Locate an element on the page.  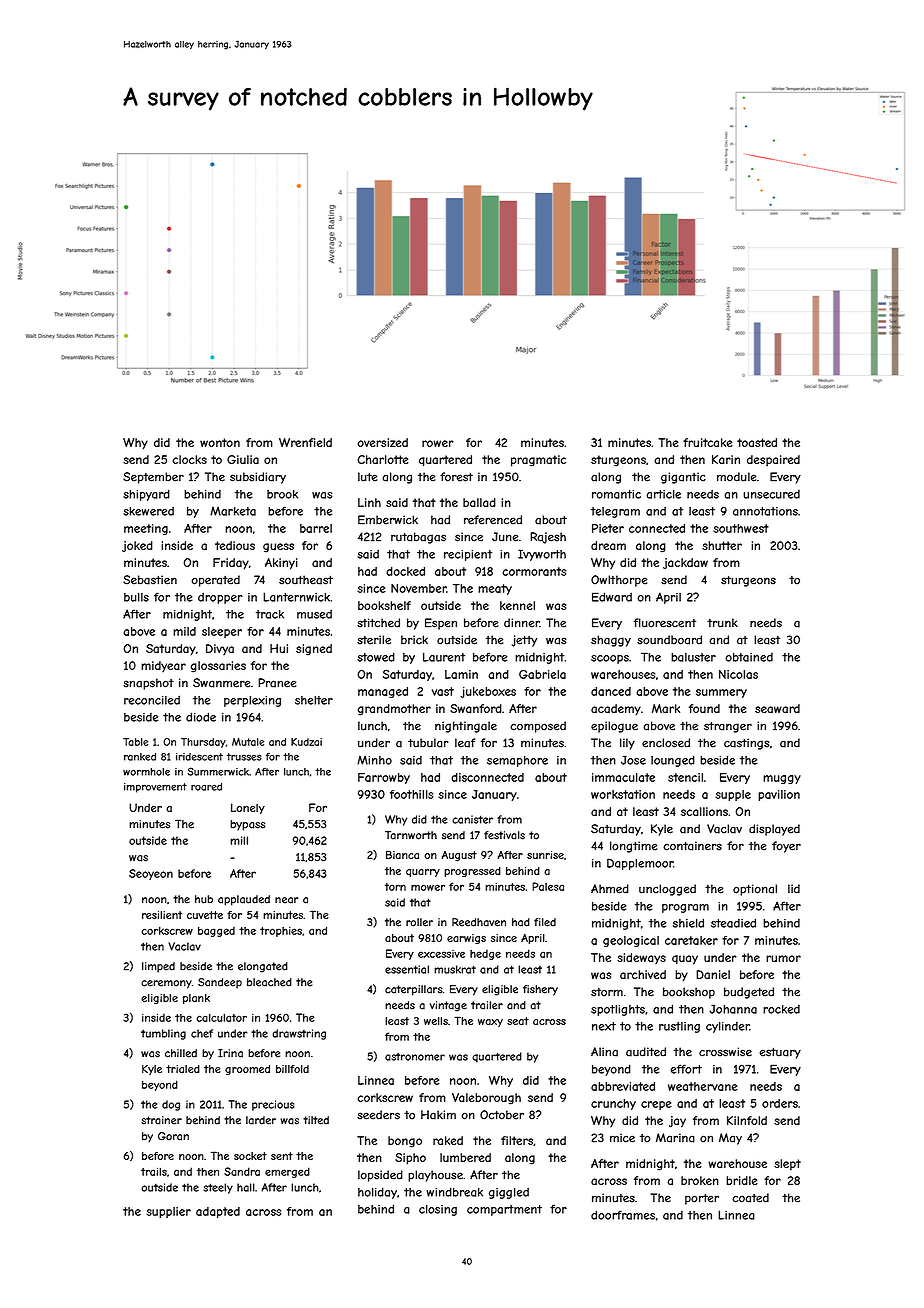
seaward is located at coordinates (777, 708).
